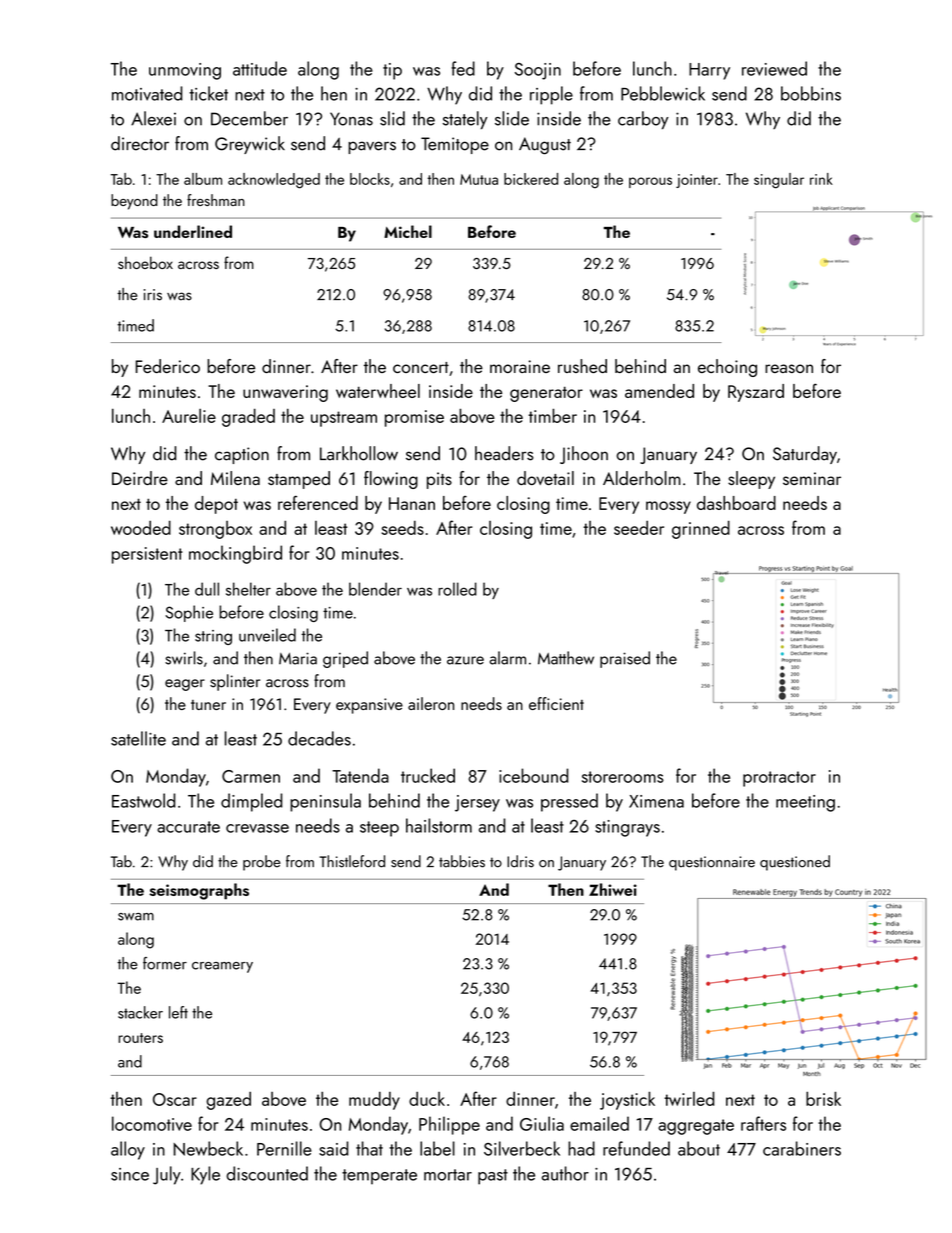 This image has width=952, height=1233. Describe the element at coordinates (391, 480) in the image. I see `flowing` at that location.
